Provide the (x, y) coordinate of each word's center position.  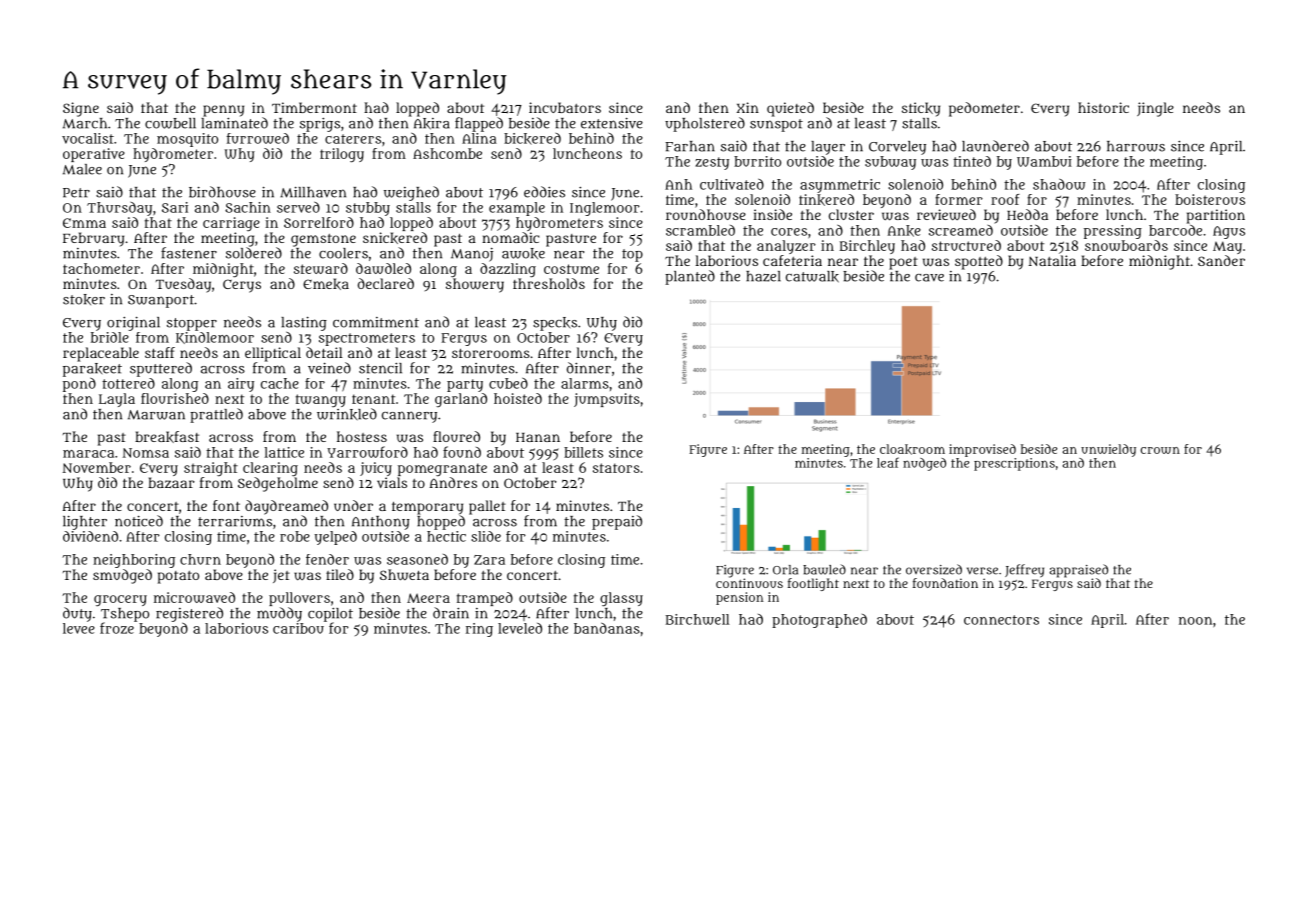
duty (77, 614)
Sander (1221, 260)
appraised (1078, 571)
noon (1195, 621)
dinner (589, 368)
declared (386, 283)
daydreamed (286, 507)
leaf (888, 462)
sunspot (776, 125)
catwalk (812, 277)
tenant (373, 399)
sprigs (320, 124)
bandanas (607, 628)
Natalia (1052, 260)
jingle (1155, 109)
